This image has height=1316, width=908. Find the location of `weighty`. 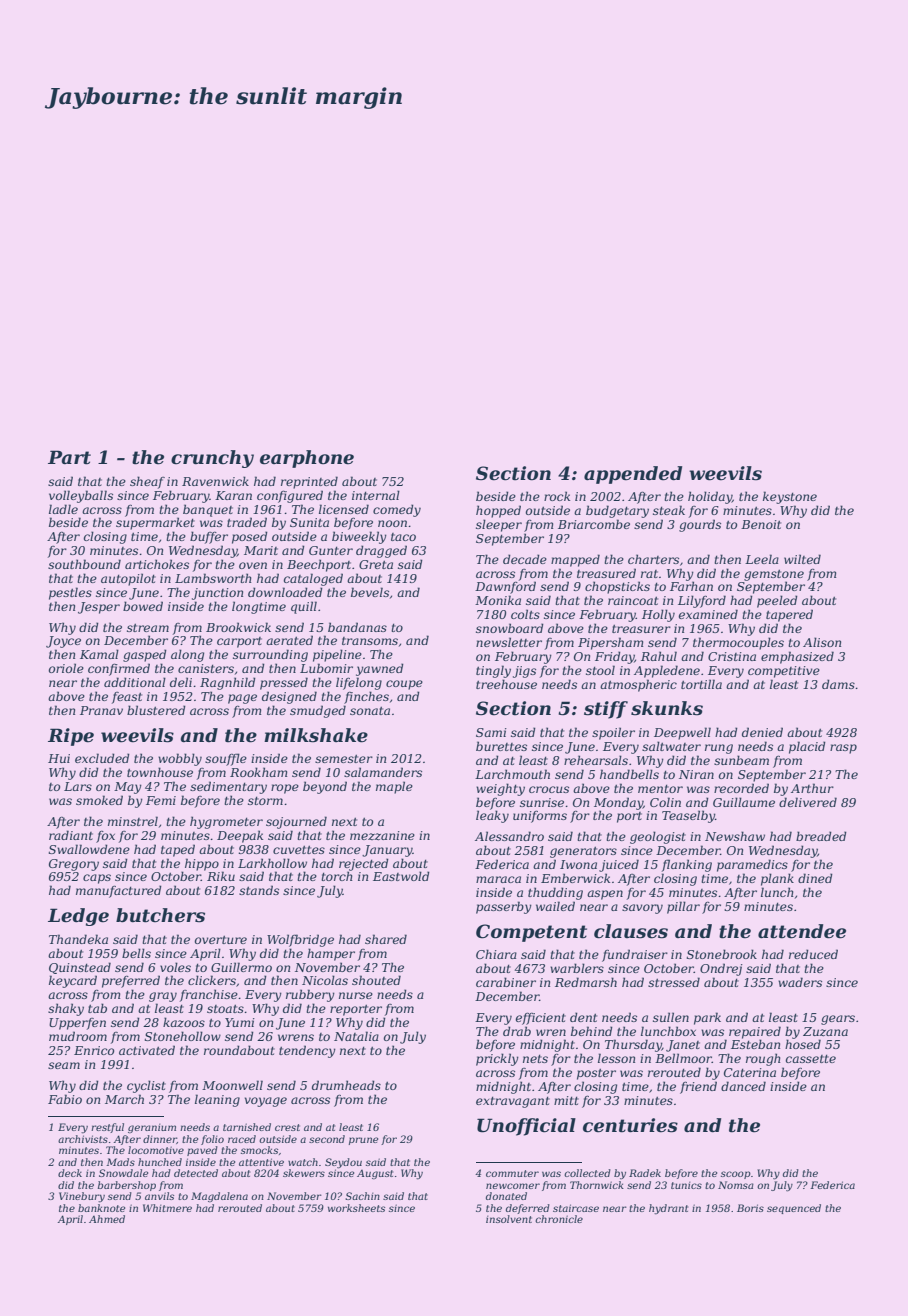

weighty is located at coordinates (500, 789).
